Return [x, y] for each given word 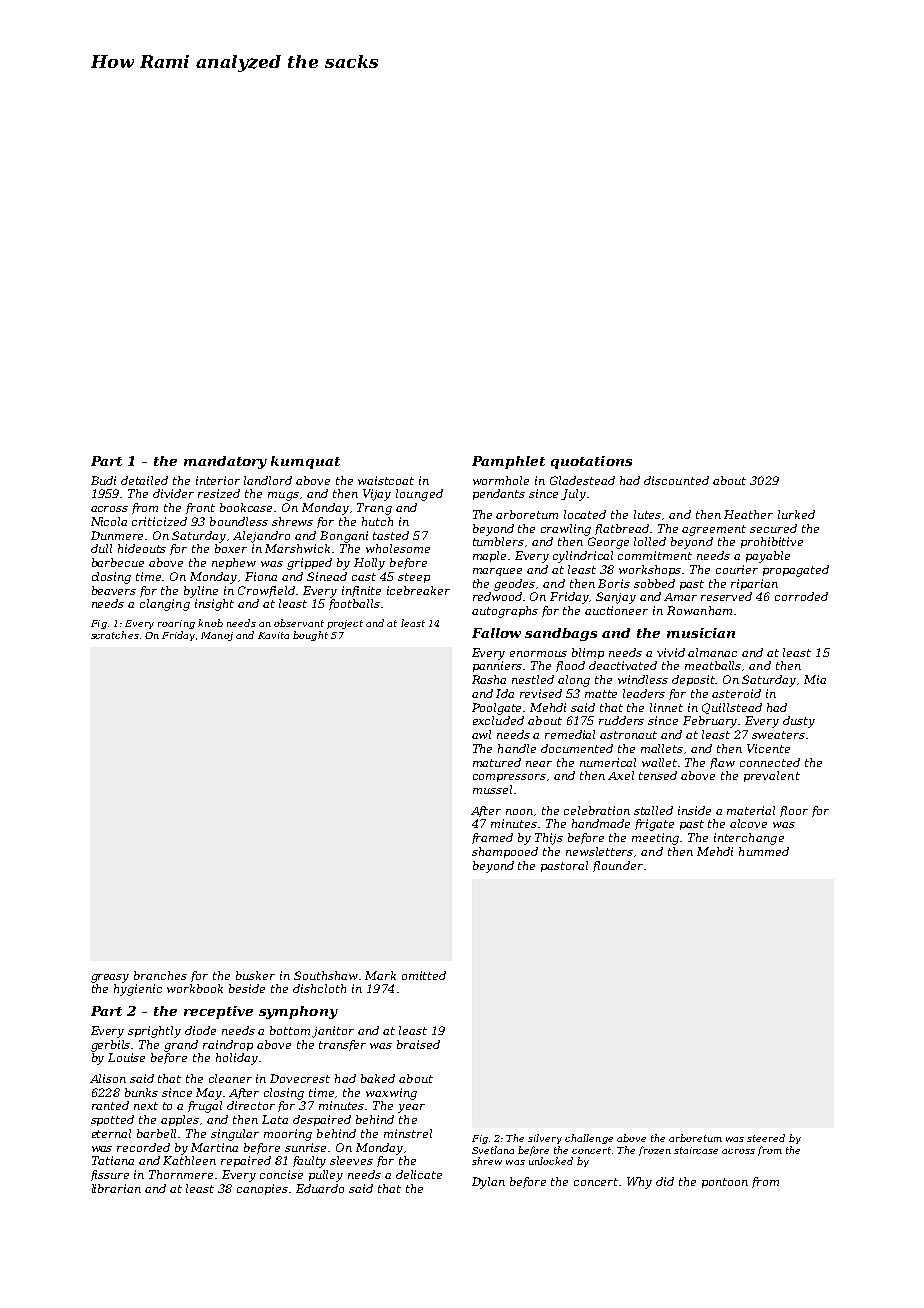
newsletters [599, 851]
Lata [275, 1119]
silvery [545, 1139]
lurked [796, 514]
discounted [676, 480]
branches [160, 975]
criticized [159, 521]
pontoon [725, 1183]
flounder [618, 866]
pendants [499, 494]
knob [210, 623]
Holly [369, 564]
